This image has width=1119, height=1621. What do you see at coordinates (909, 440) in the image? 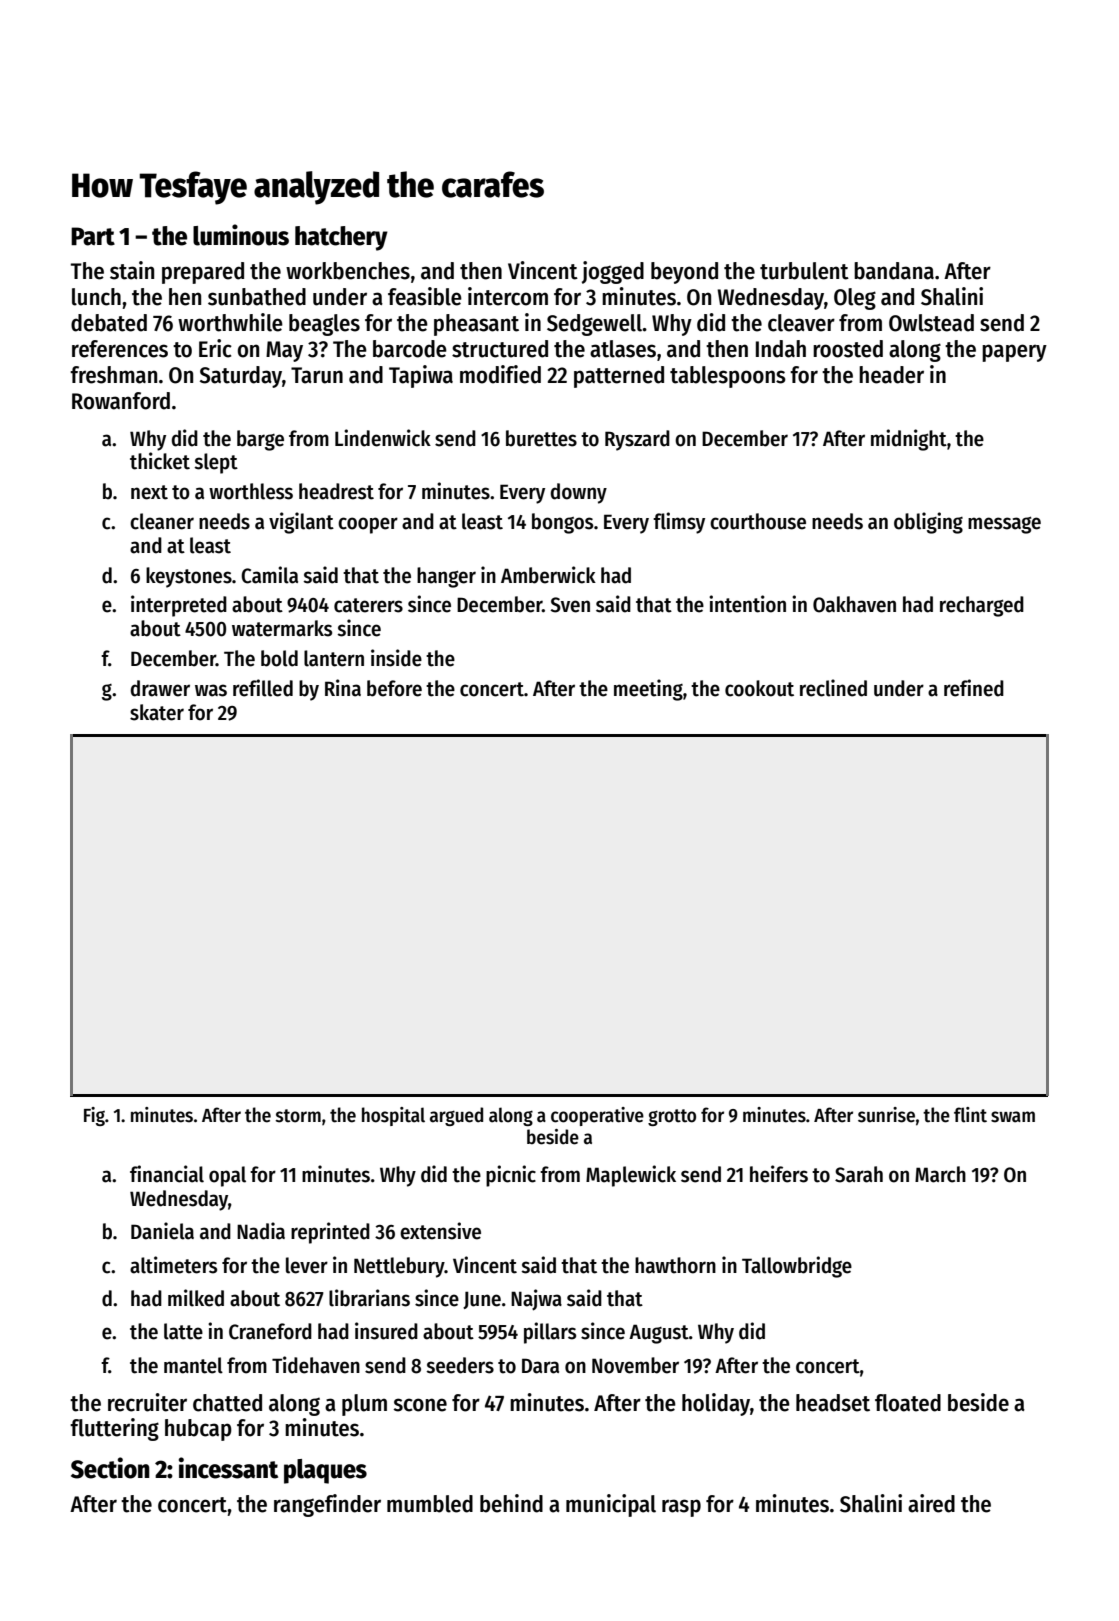
I see `midnight` at bounding box center [909, 440].
